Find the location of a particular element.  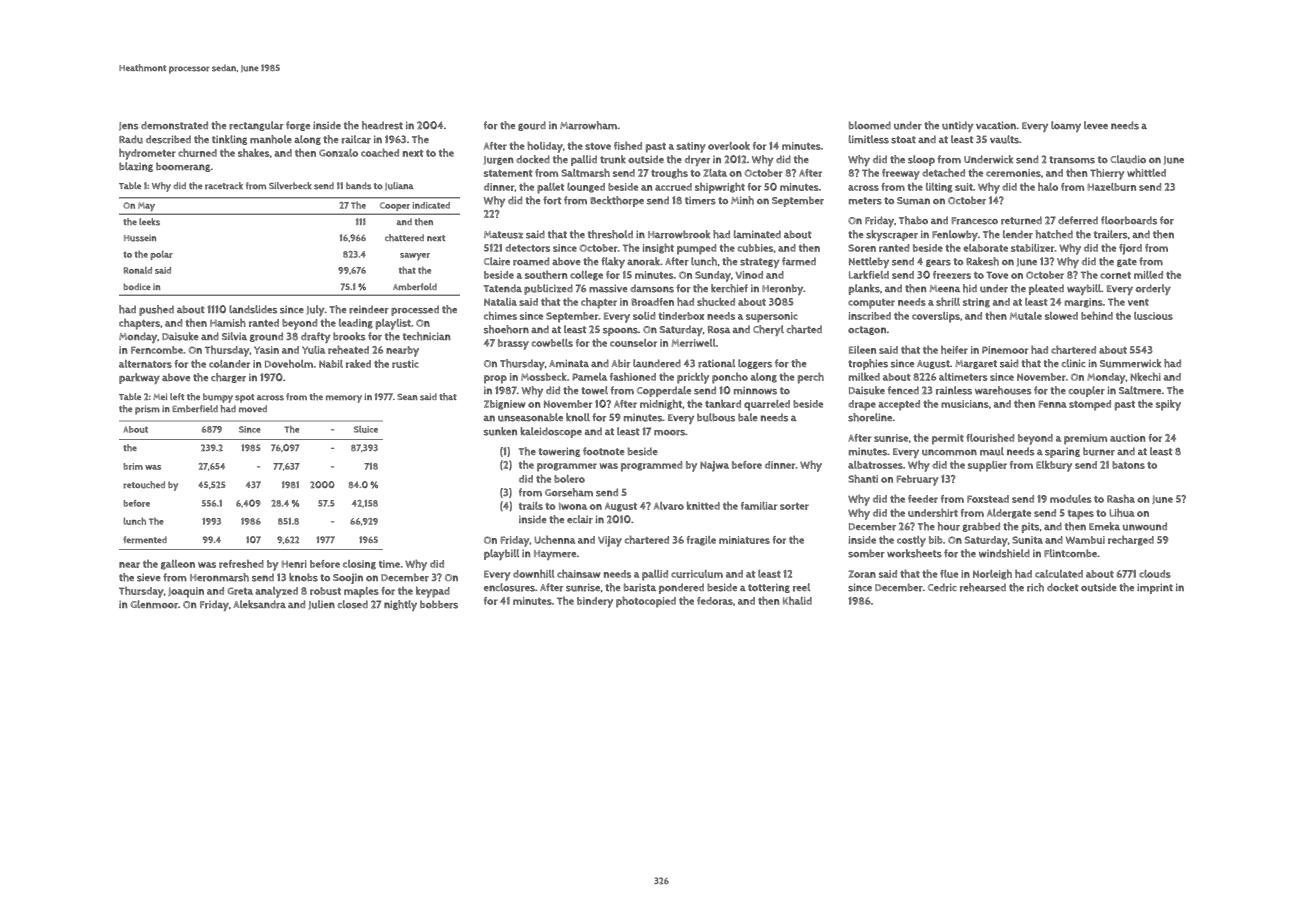

farmed is located at coordinates (799, 261).
